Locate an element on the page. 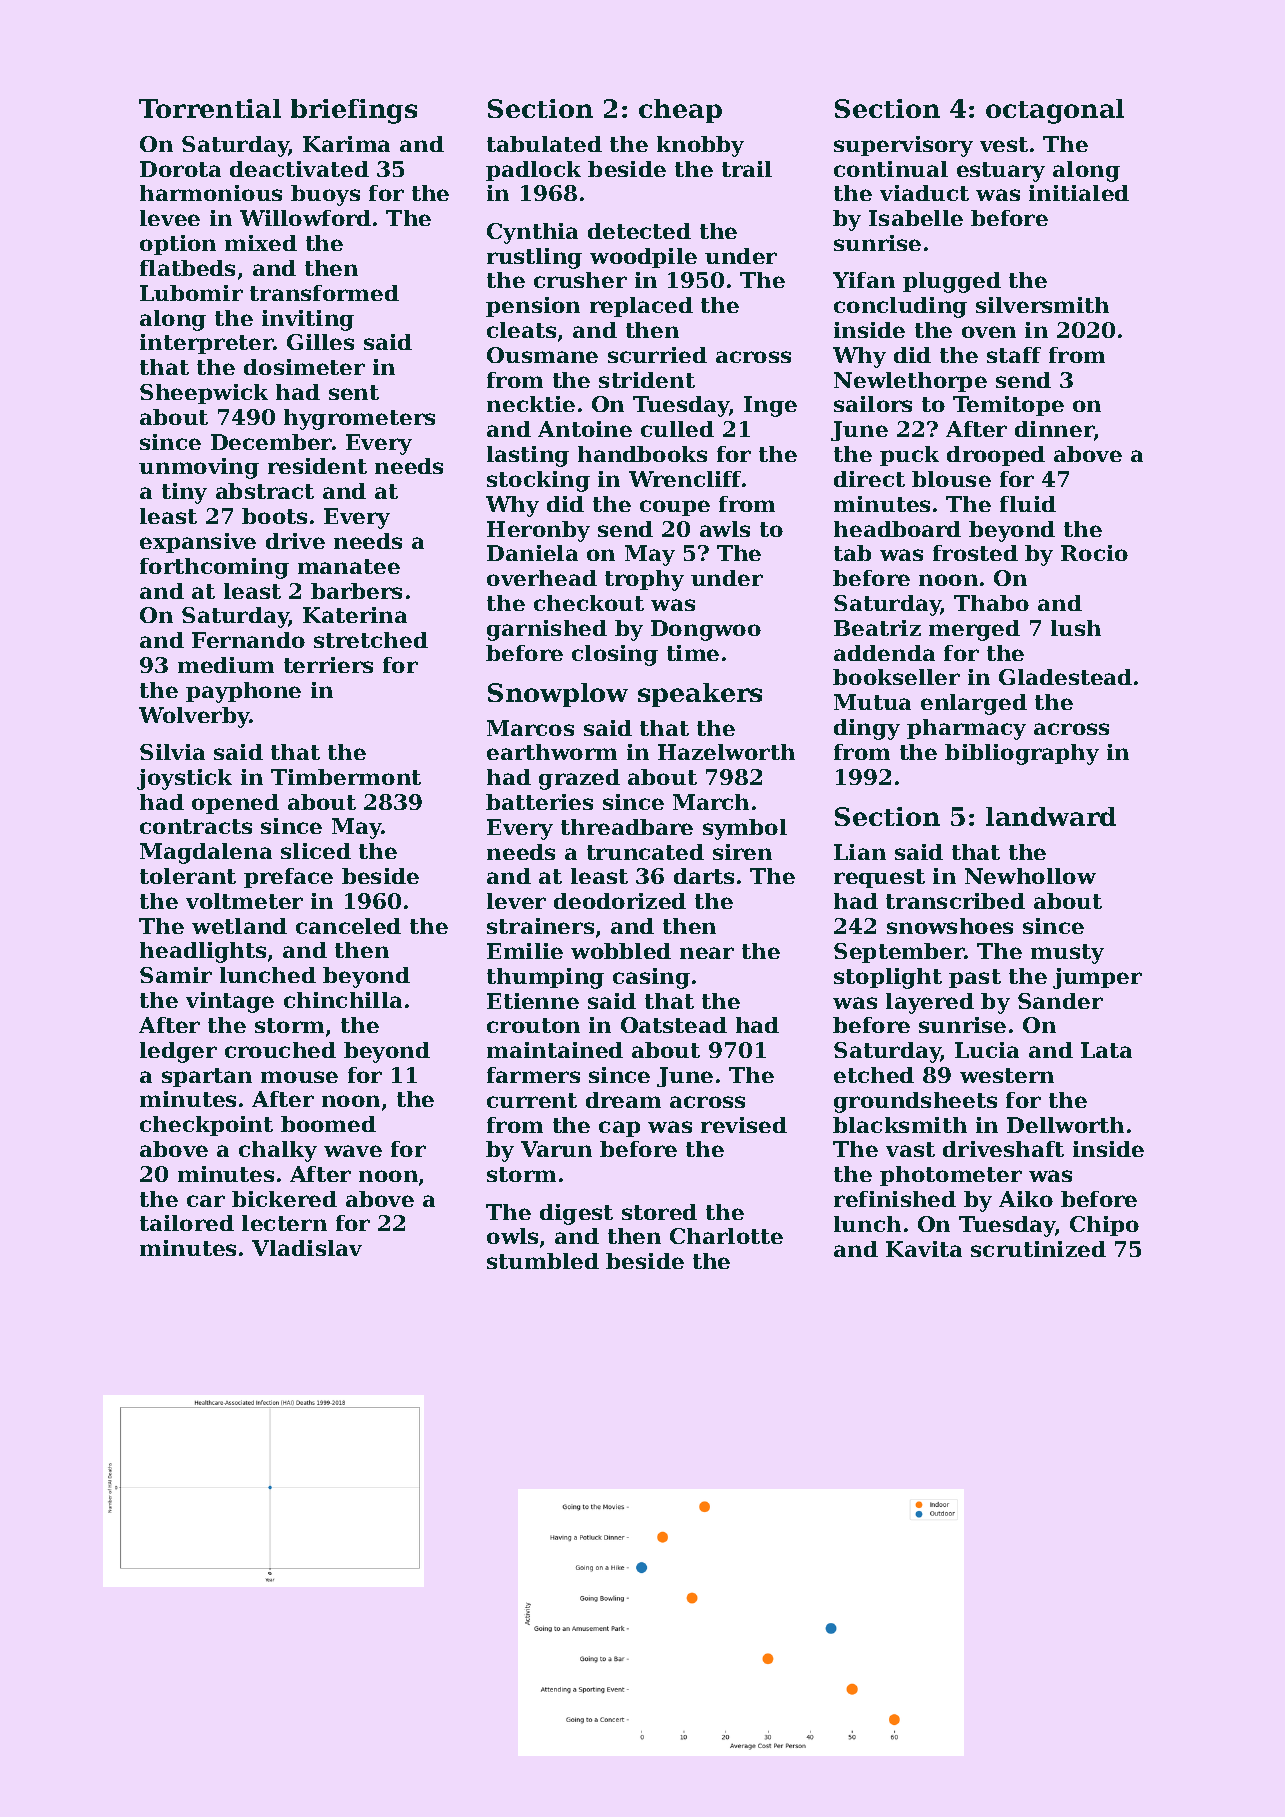 This image has height=1817, width=1285. pharmacy is located at coordinates (966, 729).
